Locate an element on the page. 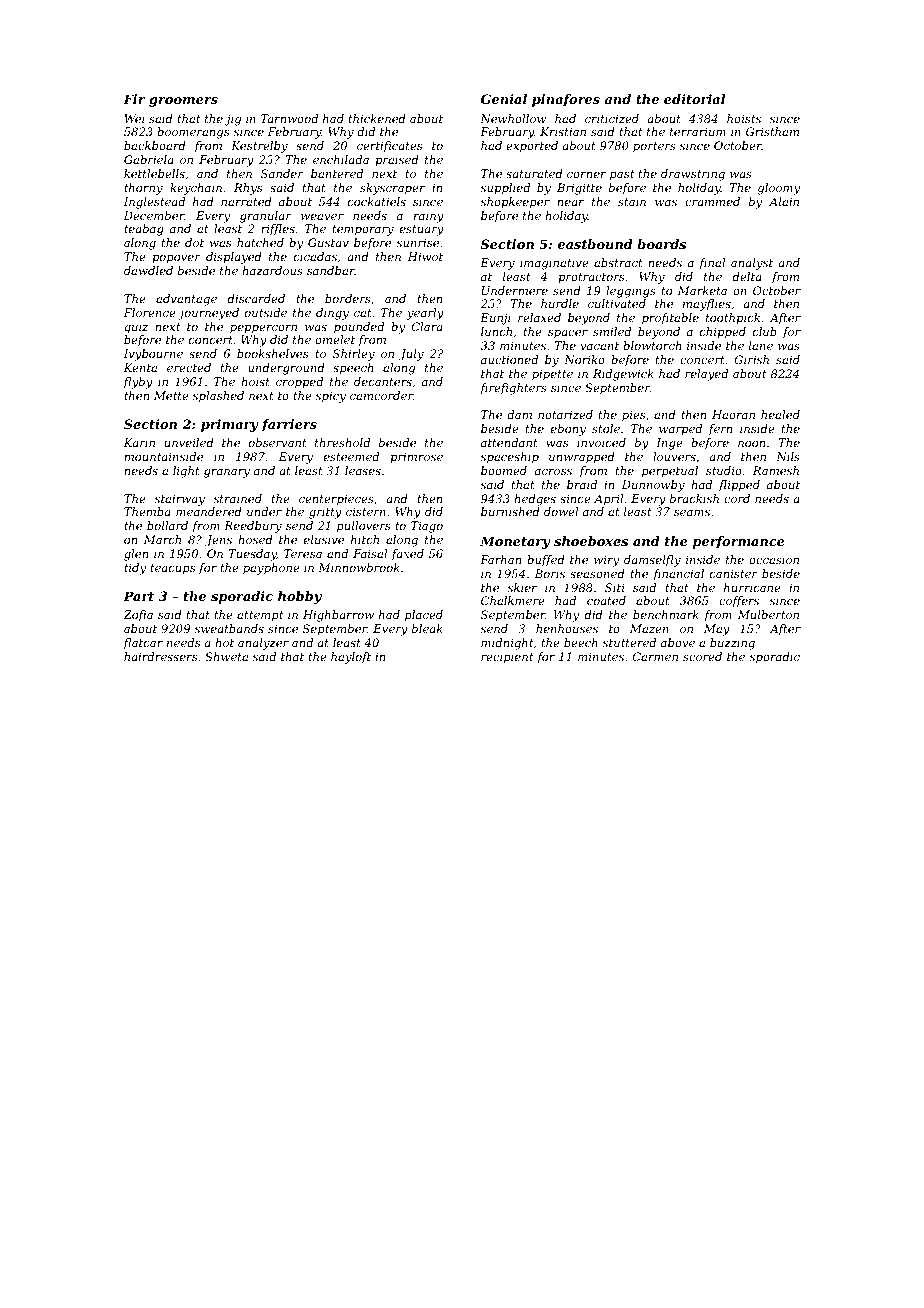 This page has width=924, height=1308. Genial is located at coordinates (504, 99).
